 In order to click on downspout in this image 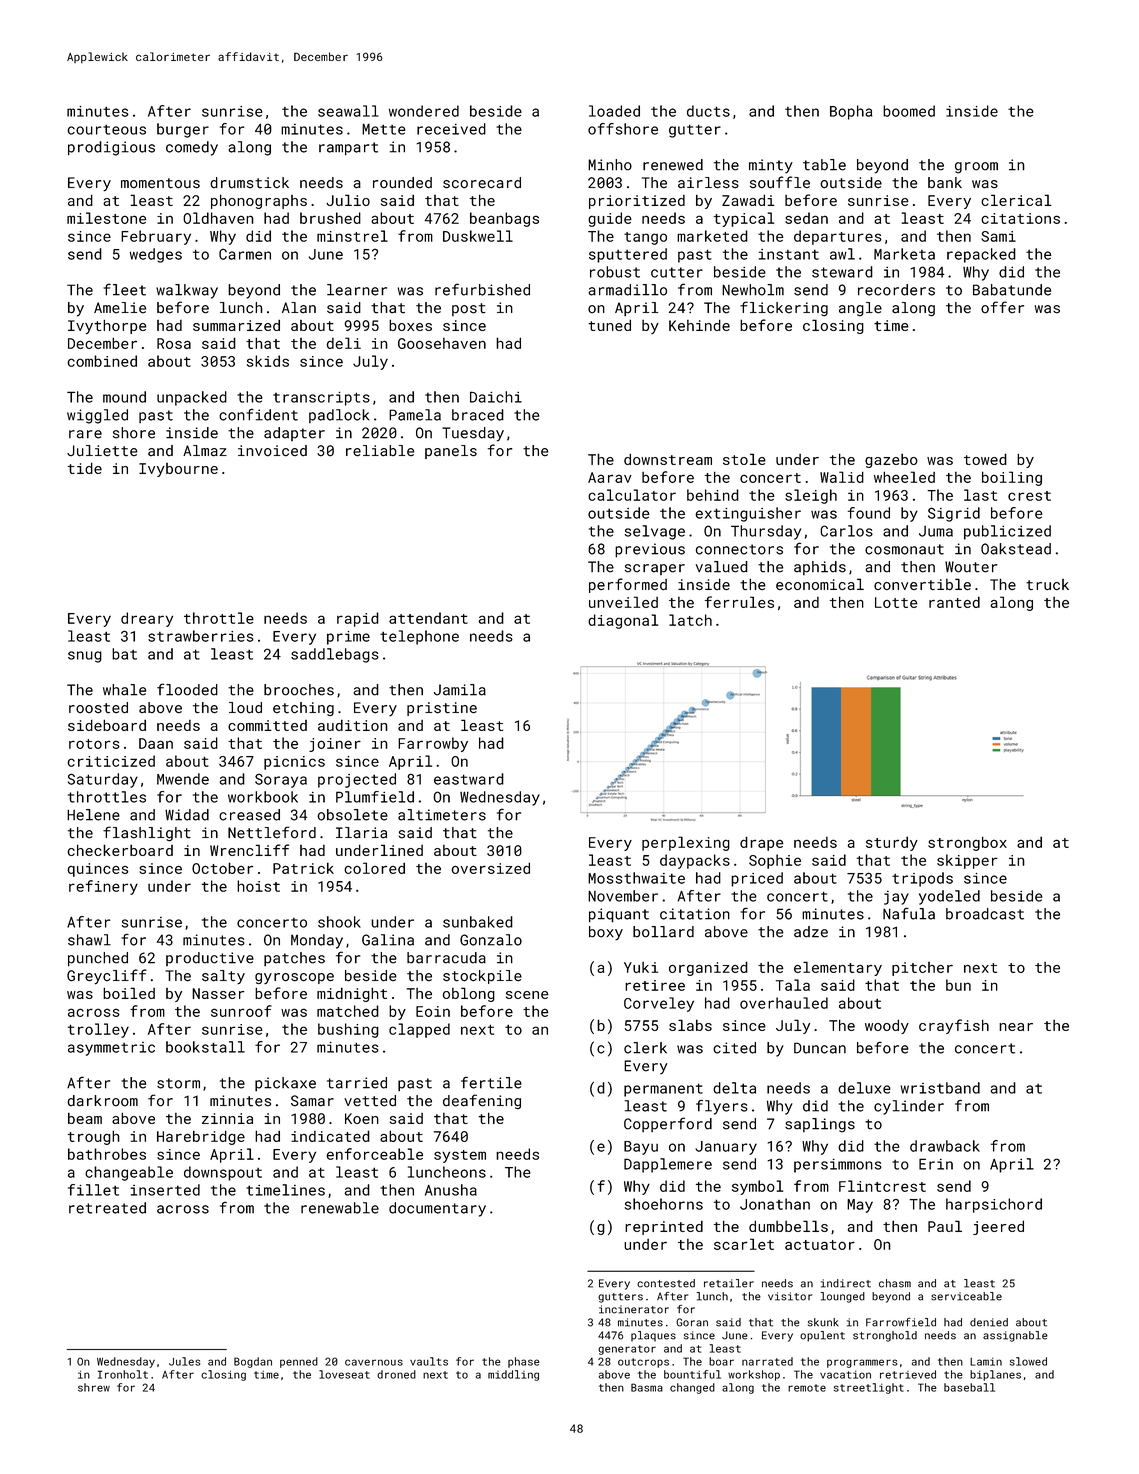, I will do `click(223, 1173)`.
